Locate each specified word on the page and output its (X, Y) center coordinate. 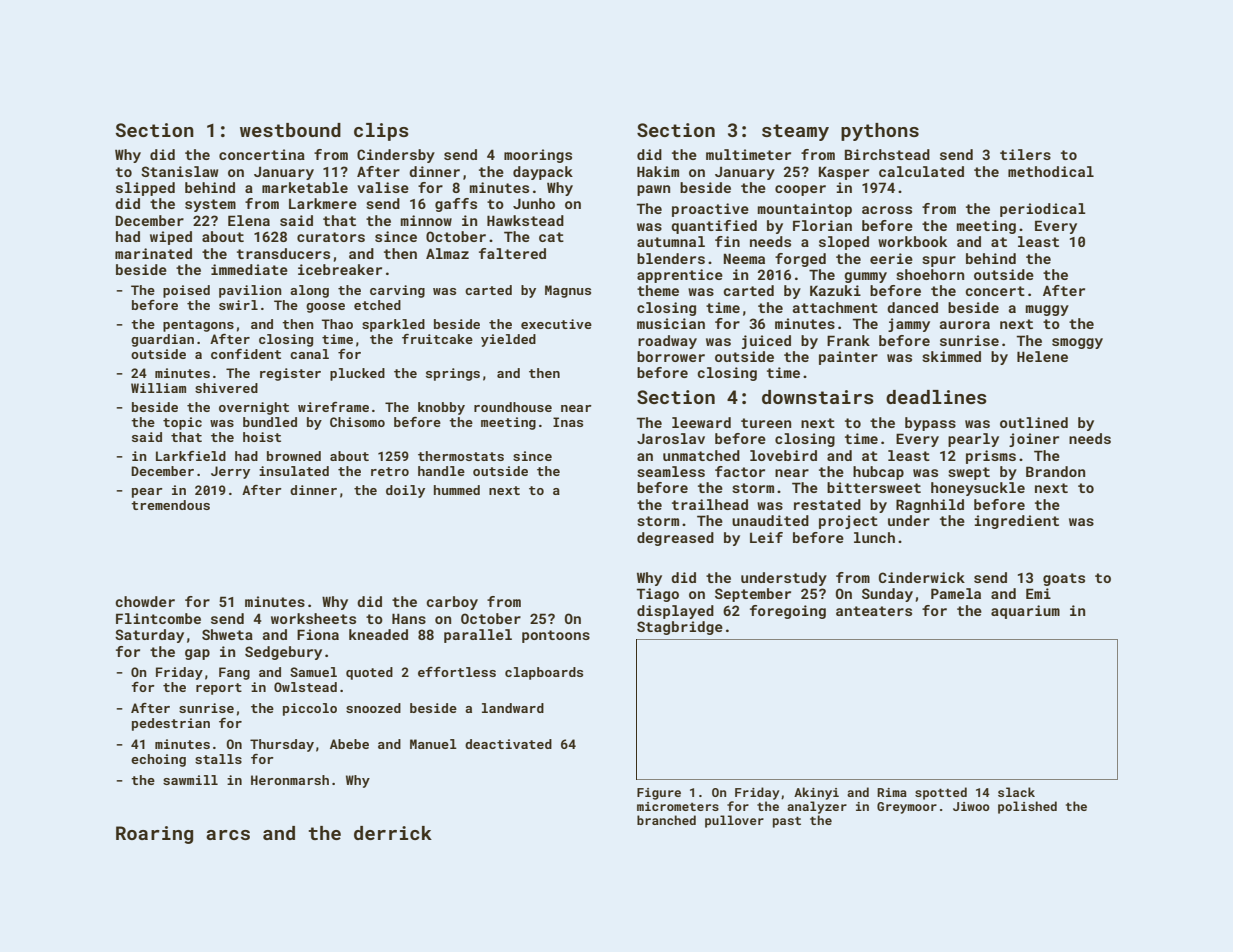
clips (381, 132)
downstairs (818, 397)
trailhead (710, 504)
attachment (835, 307)
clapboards (544, 673)
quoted (369, 673)
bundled (270, 422)
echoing (158, 760)
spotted (941, 793)
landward (513, 708)
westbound (290, 130)
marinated (153, 253)
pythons (880, 132)
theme (658, 290)
